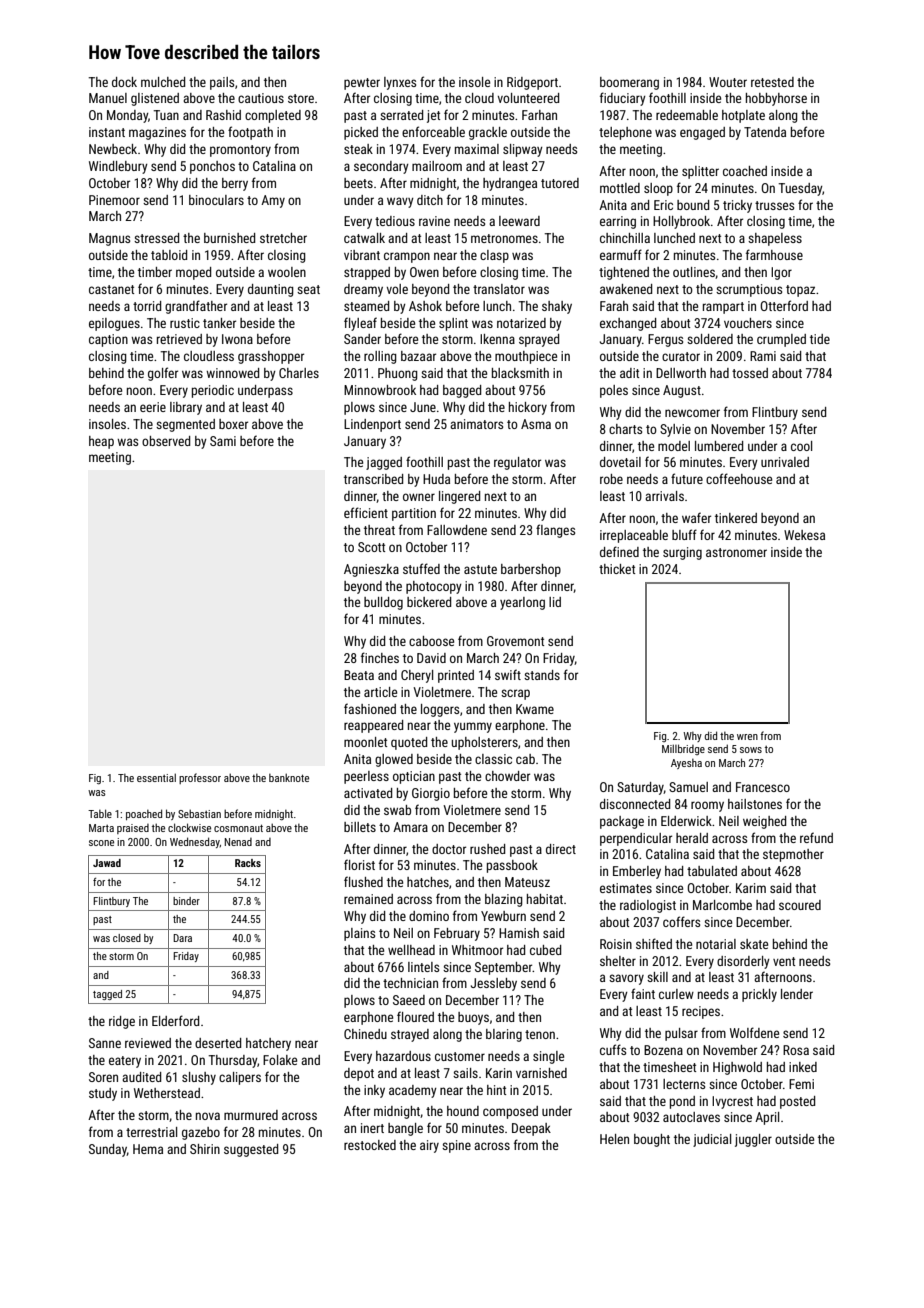  What do you see at coordinates (431, 794) in the screenshot?
I see `Giorgio` at bounding box center [431, 794].
